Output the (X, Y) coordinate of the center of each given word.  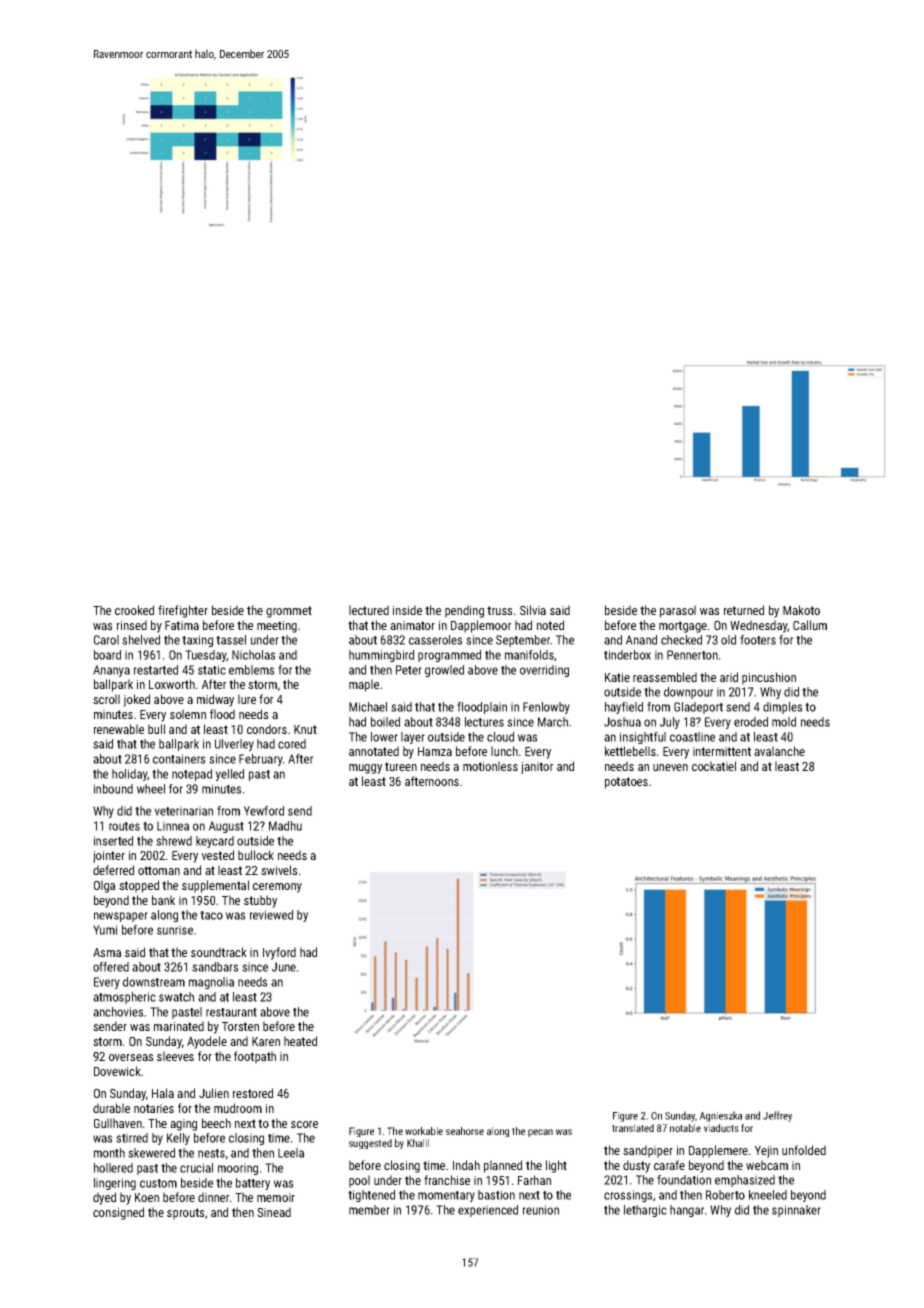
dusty (636, 1166)
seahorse (465, 1131)
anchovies (118, 1012)
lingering (115, 1184)
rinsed (132, 625)
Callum (810, 625)
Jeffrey (777, 1116)
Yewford (264, 811)
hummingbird (381, 656)
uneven (670, 767)
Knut (305, 729)
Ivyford (279, 953)
